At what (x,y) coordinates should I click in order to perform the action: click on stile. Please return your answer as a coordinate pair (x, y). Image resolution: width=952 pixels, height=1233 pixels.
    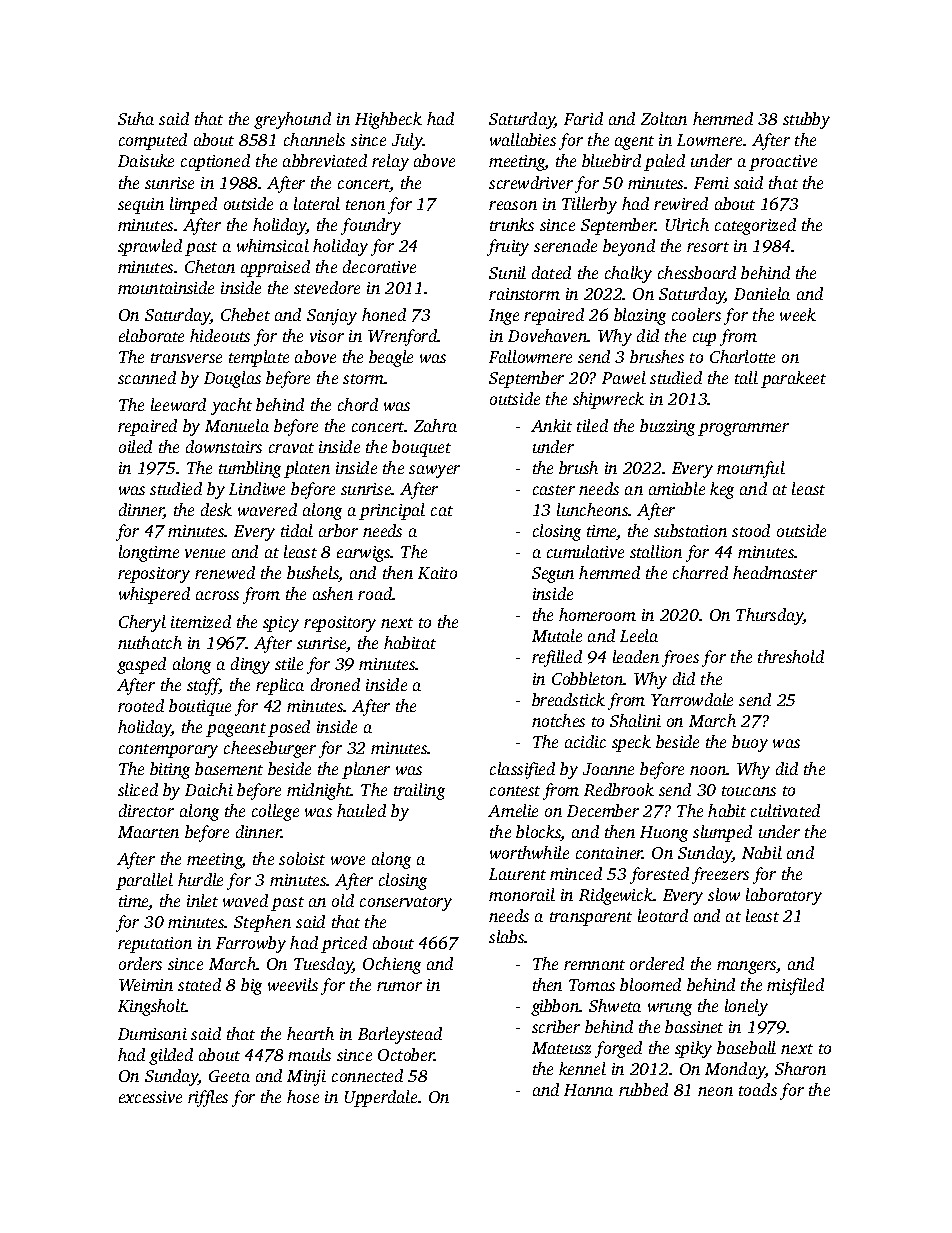
    Looking at the image, I should click on (289, 663).
